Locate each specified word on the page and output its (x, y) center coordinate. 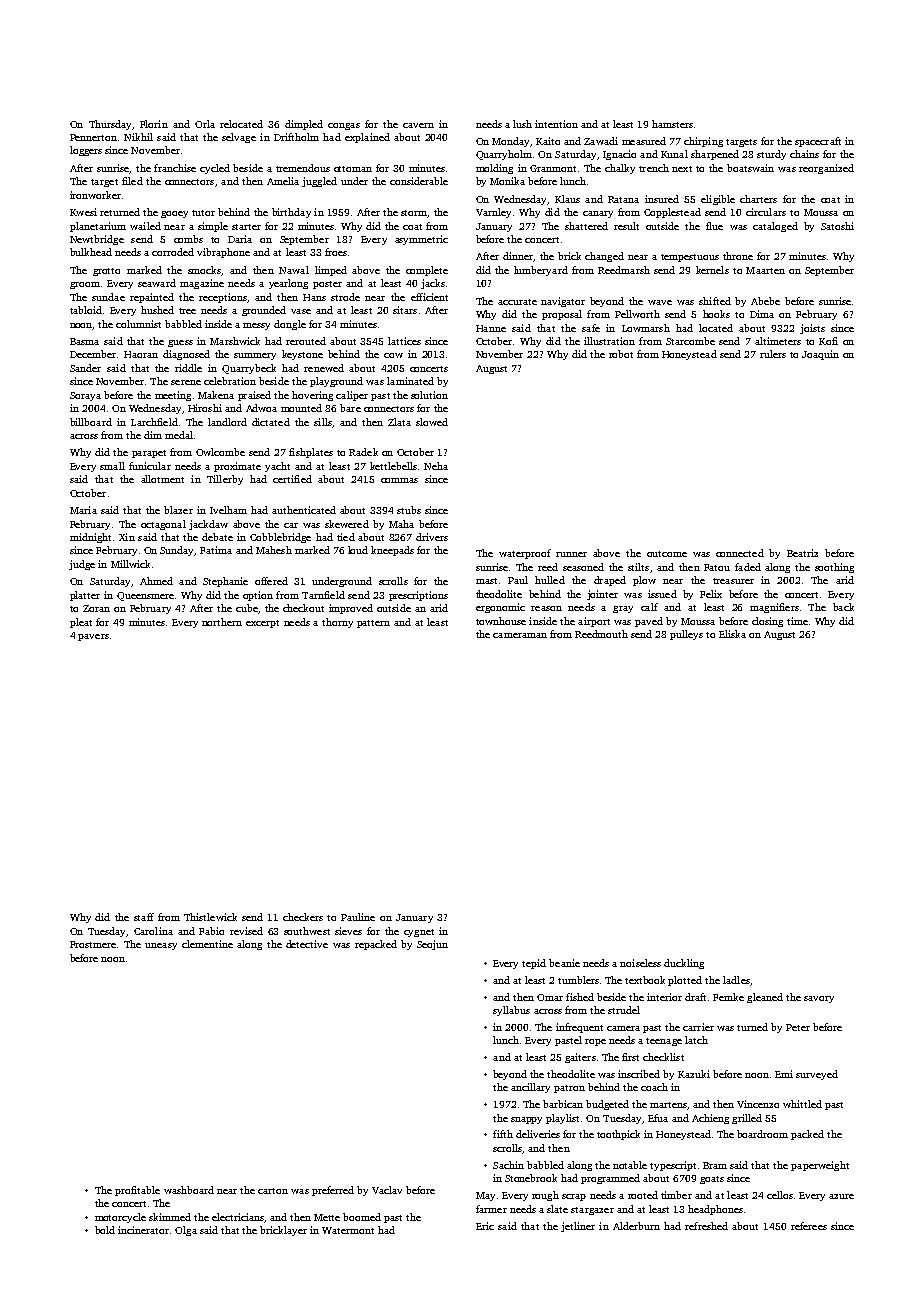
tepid (534, 964)
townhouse (501, 621)
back (843, 607)
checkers (303, 917)
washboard (189, 1190)
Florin (154, 124)
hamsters (672, 124)
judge (82, 565)
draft (695, 997)
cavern (418, 125)
